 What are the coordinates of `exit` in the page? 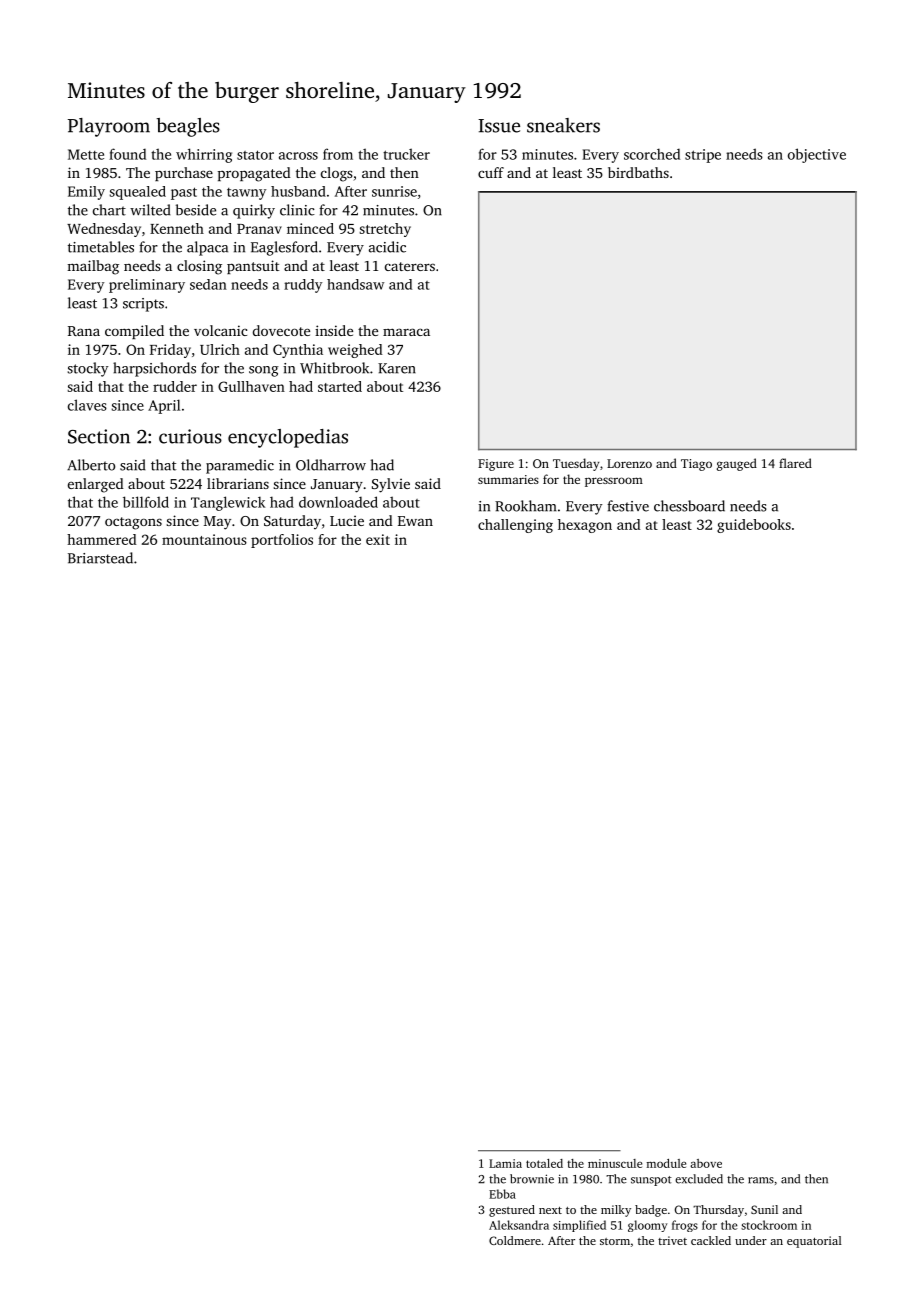 It's located at (378, 539).
